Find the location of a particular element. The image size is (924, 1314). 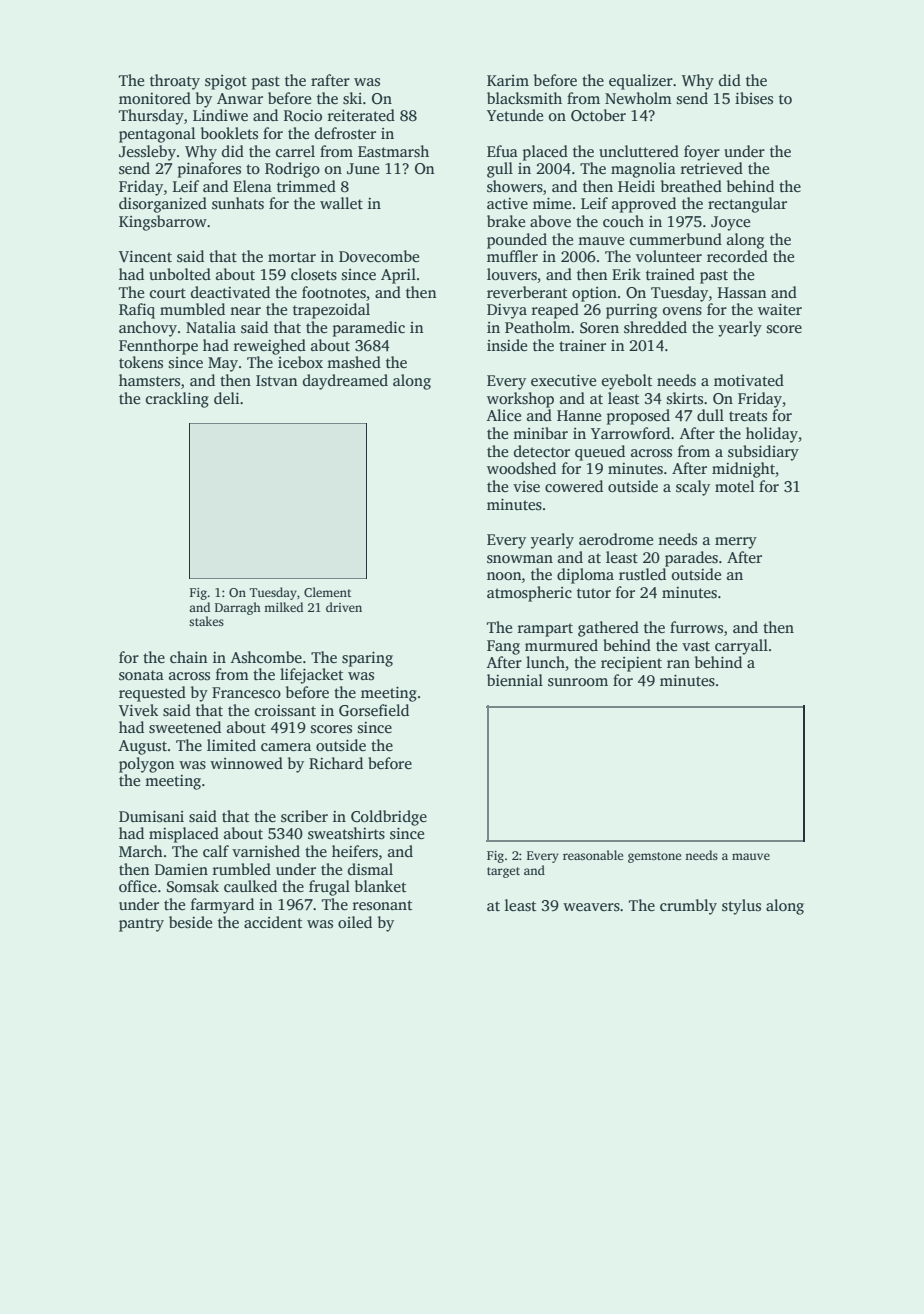

crackling is located at coordinates (177, 400).
